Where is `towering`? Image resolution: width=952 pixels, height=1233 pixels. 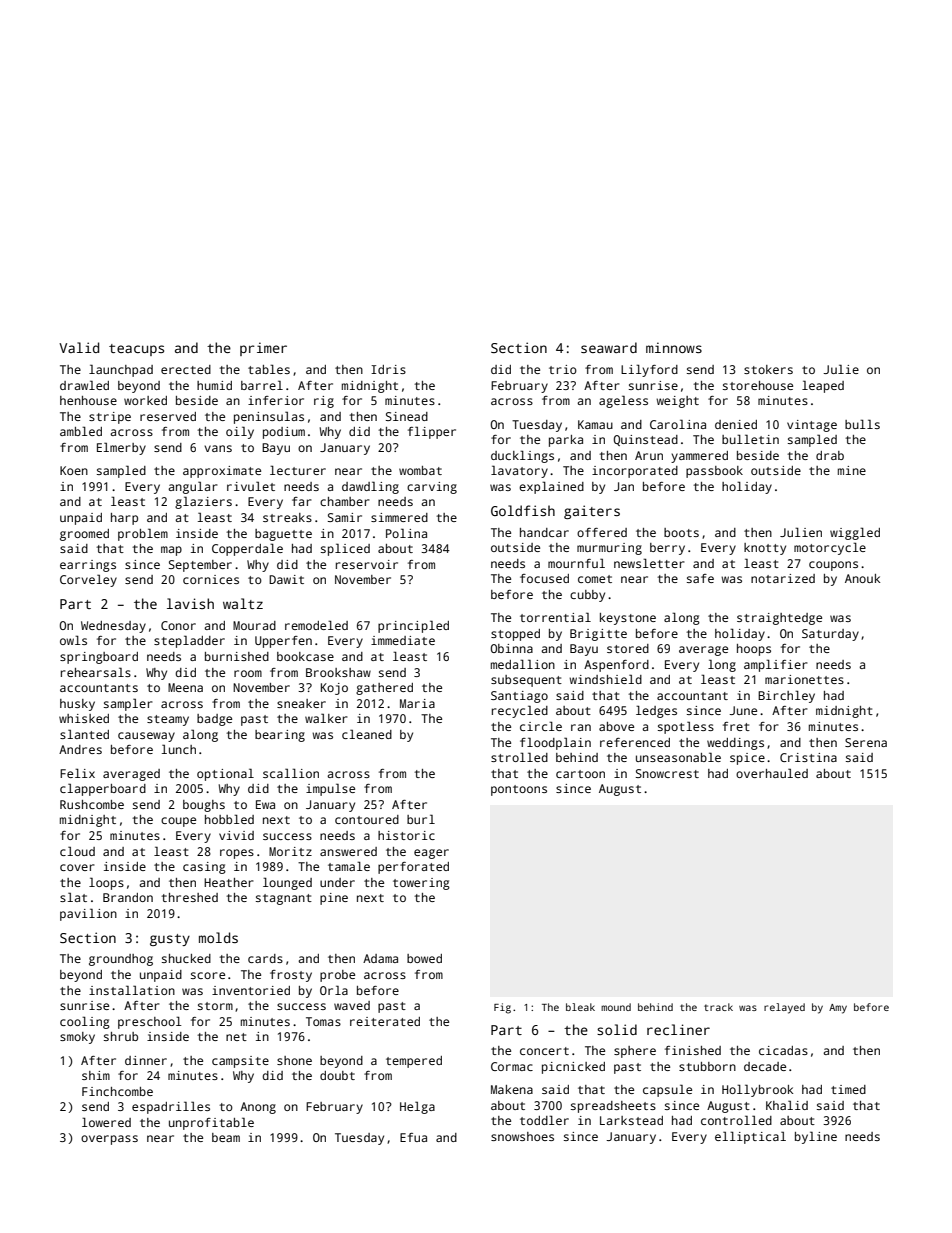
towering is located at coordinates (421, 884).
